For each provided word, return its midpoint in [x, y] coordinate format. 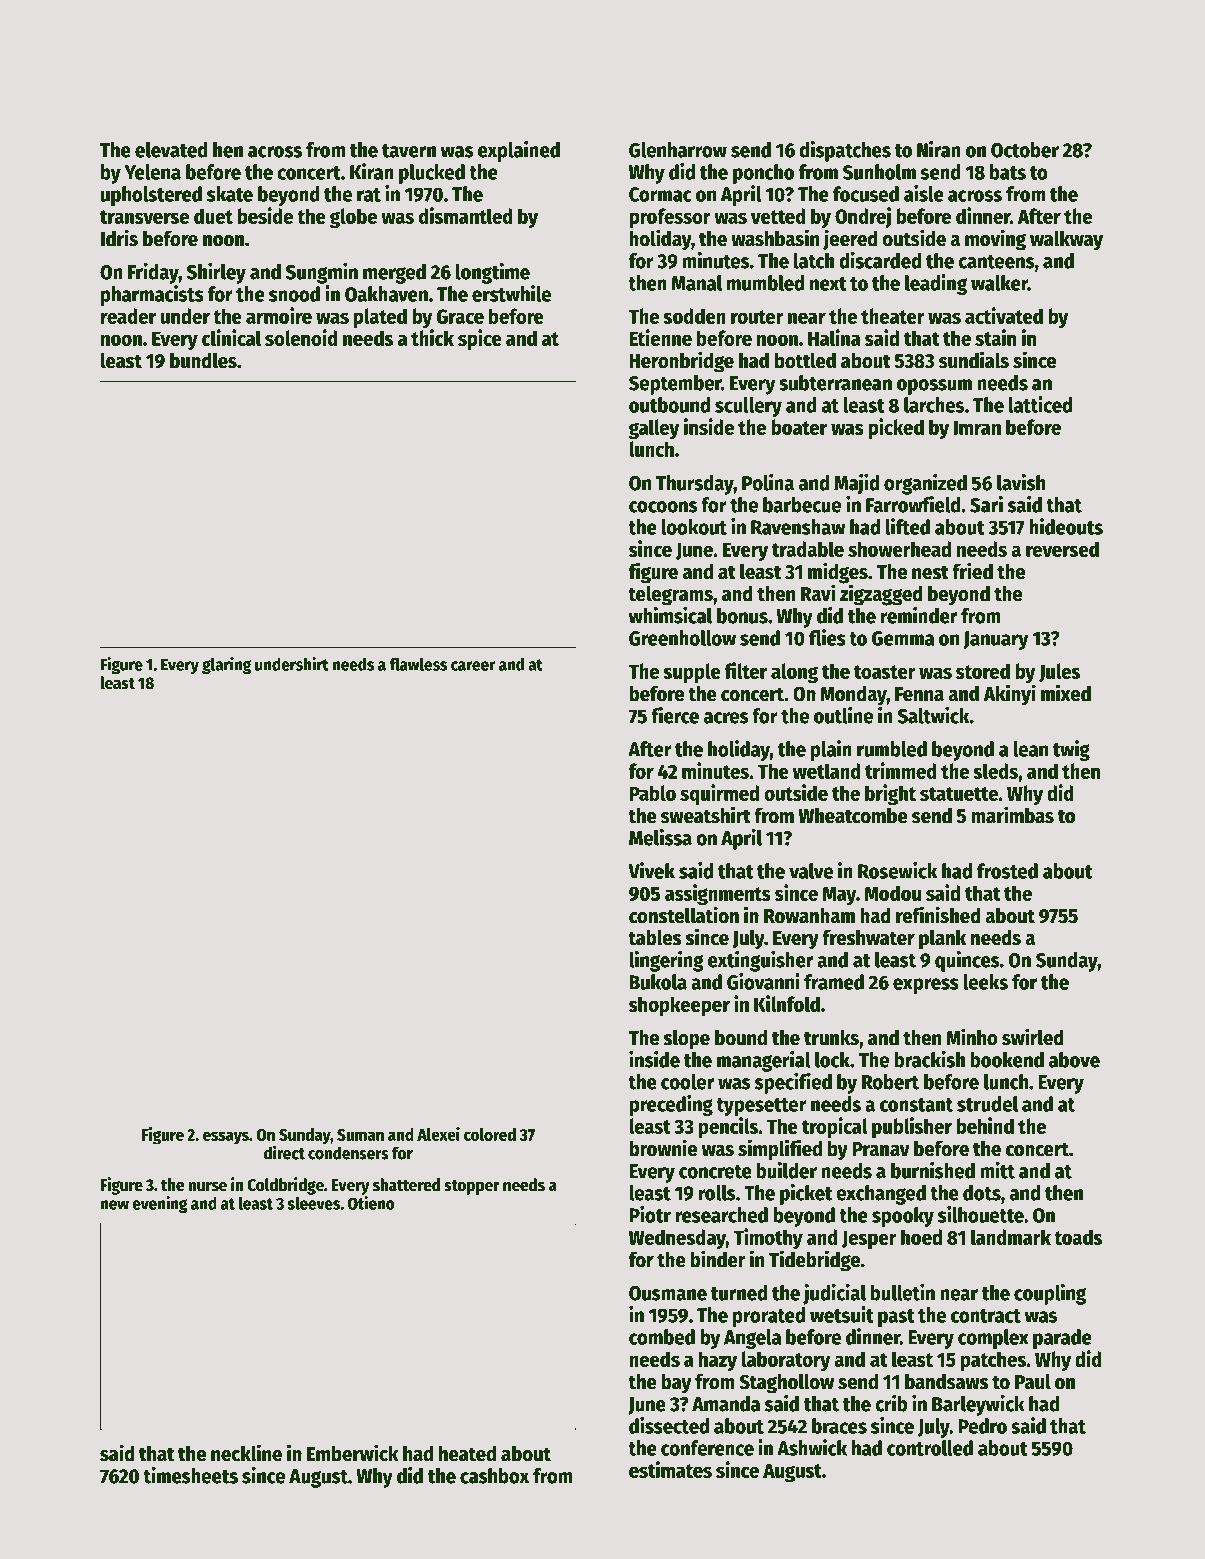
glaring [226, 665]
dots [982, 1193]
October [1025, 150]
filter [746, 670]
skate [230, 194]
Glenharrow [678, 150]
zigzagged [881, 595]
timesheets [190, 1475]
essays [226, 1138]
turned [739, 1293]
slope [686, 1040]
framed [834, 982]
